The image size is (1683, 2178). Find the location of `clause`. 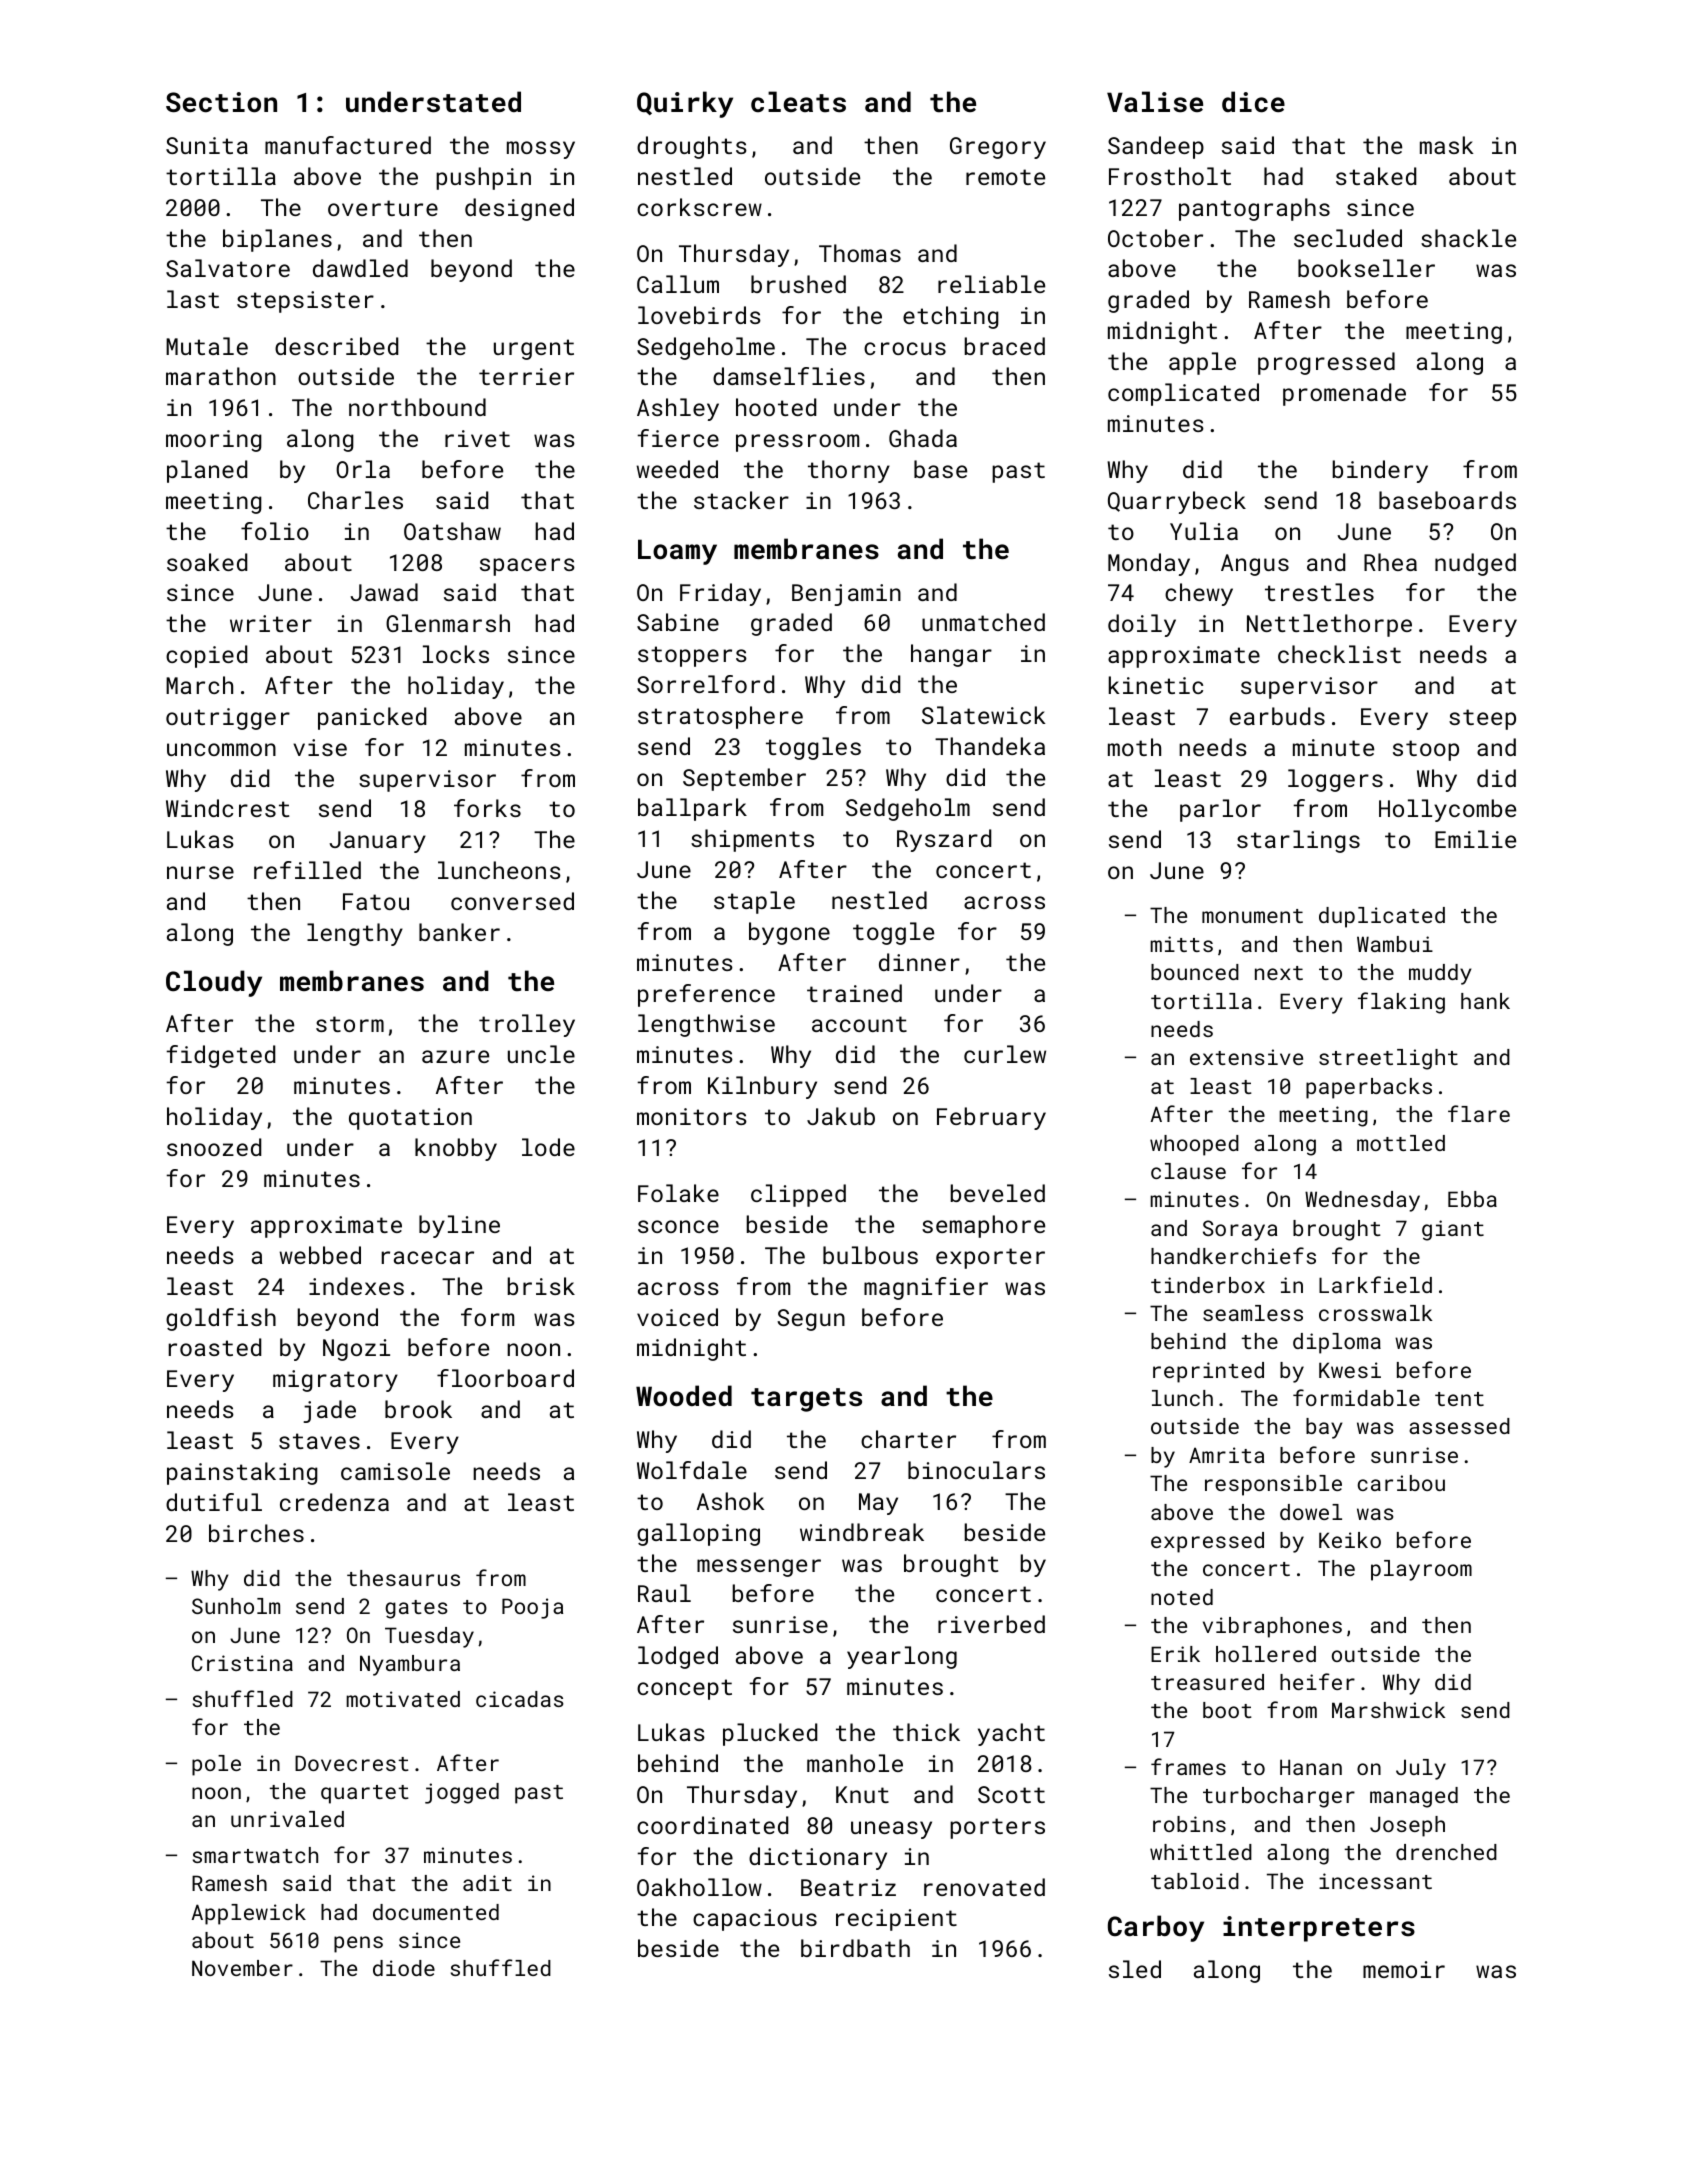

clause is located at coordinates (1188, 1171).
